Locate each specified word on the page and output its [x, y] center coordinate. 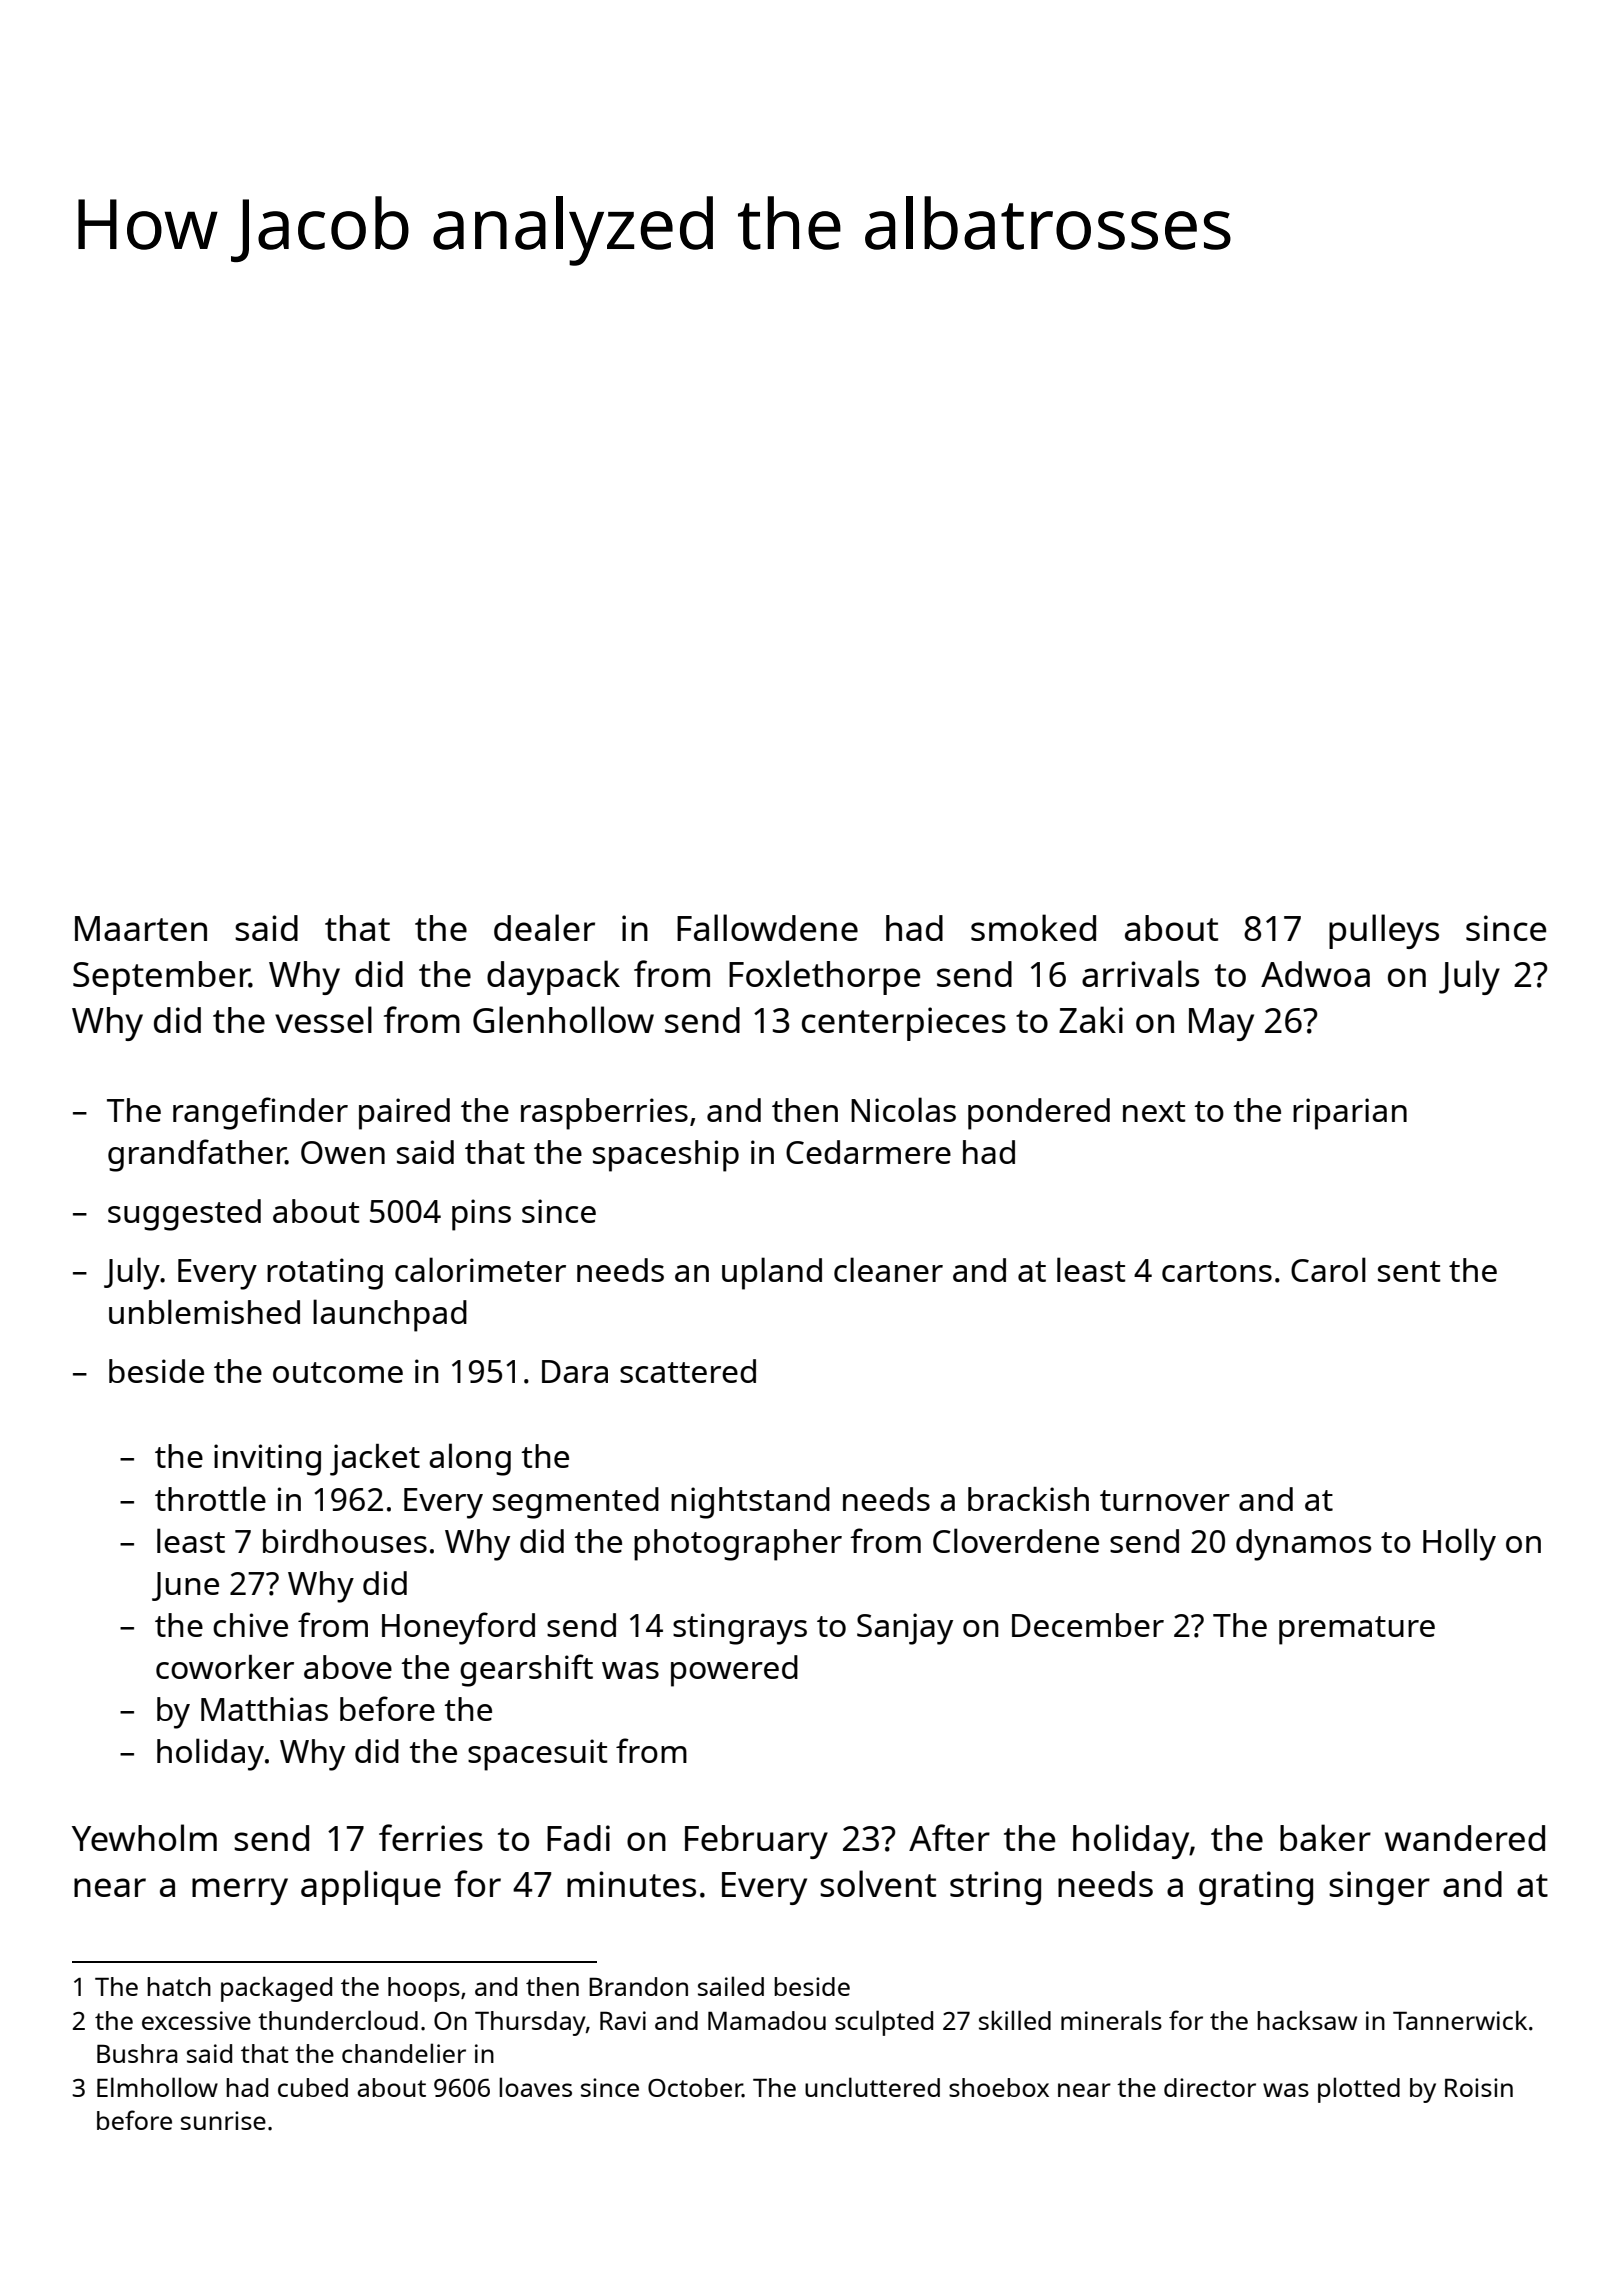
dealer [544, 927]
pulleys [1384, 931]
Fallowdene [767, 927]
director [1210, 2087]
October [695, 2088]
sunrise [223, 2120]
